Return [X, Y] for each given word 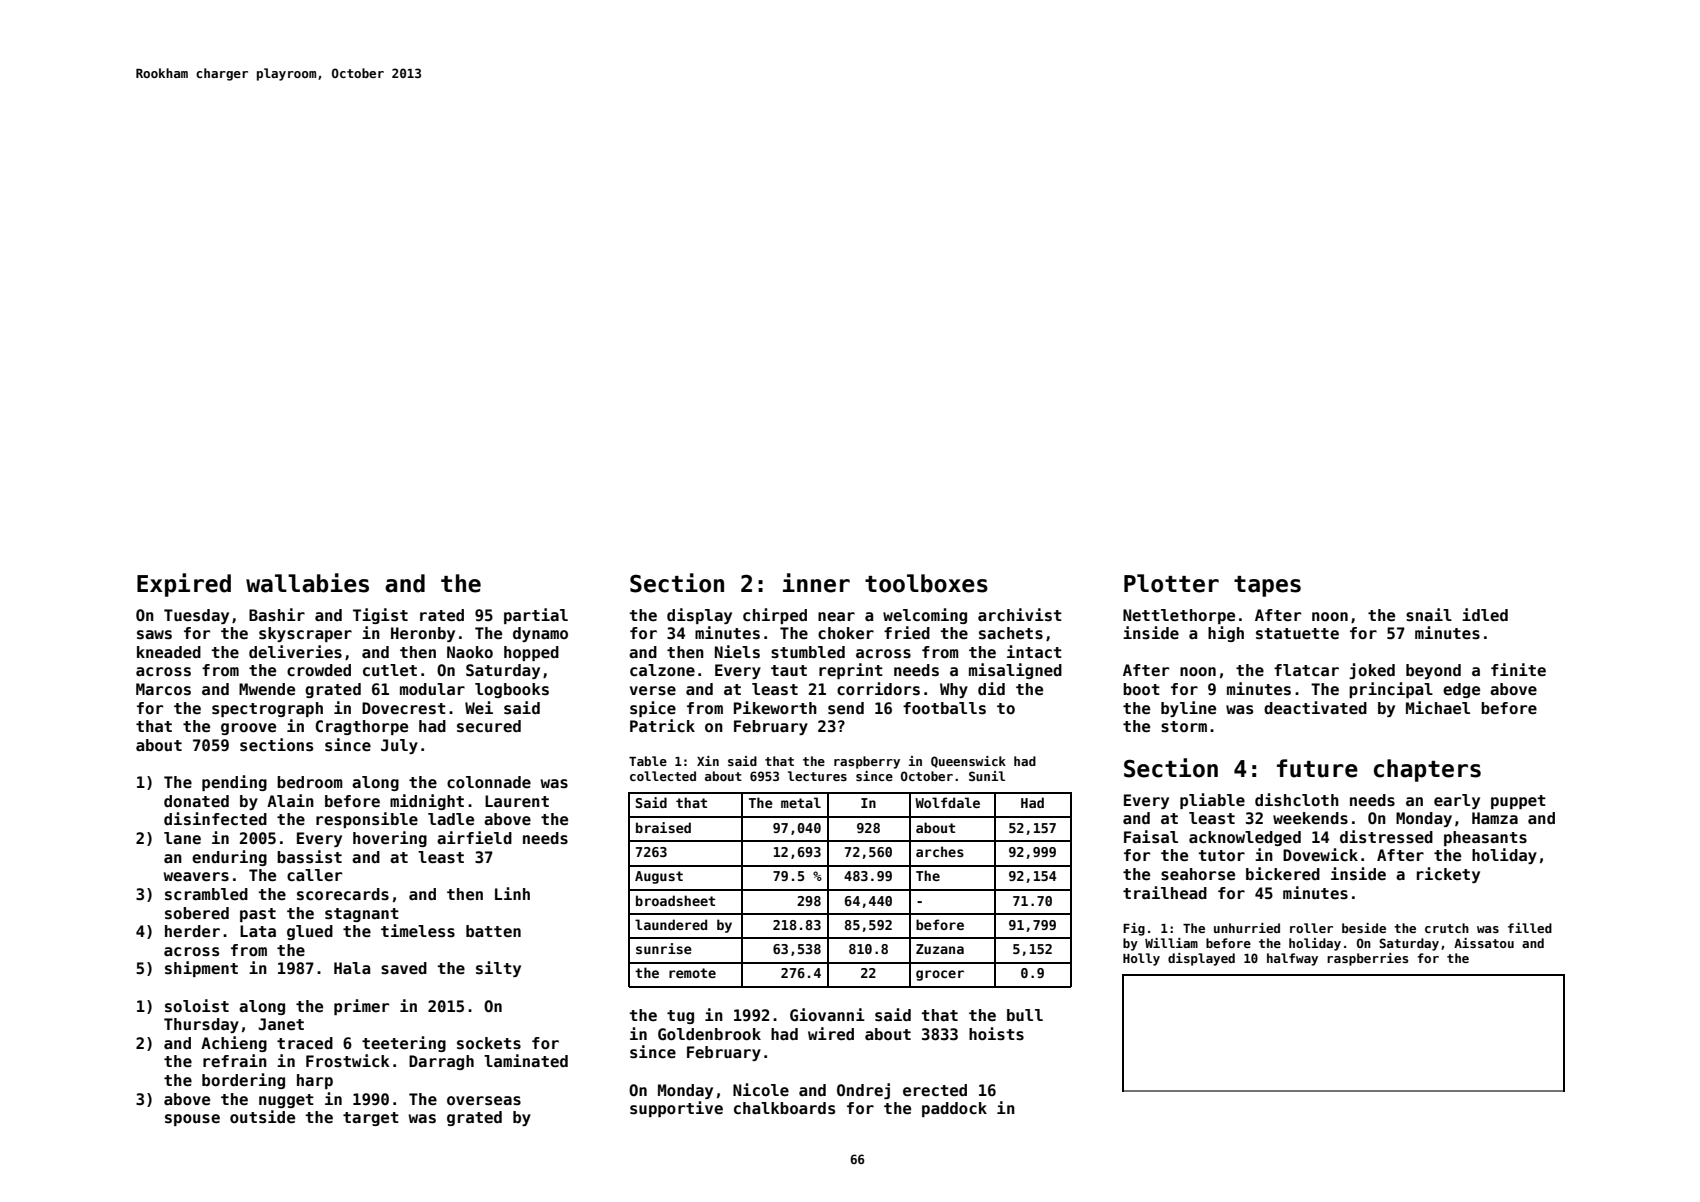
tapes [1267, 586]
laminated [526, 1060]
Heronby [423, 634]
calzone [662, 670]
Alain [290, 800]
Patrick [662, 725]
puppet [1518, 802]
